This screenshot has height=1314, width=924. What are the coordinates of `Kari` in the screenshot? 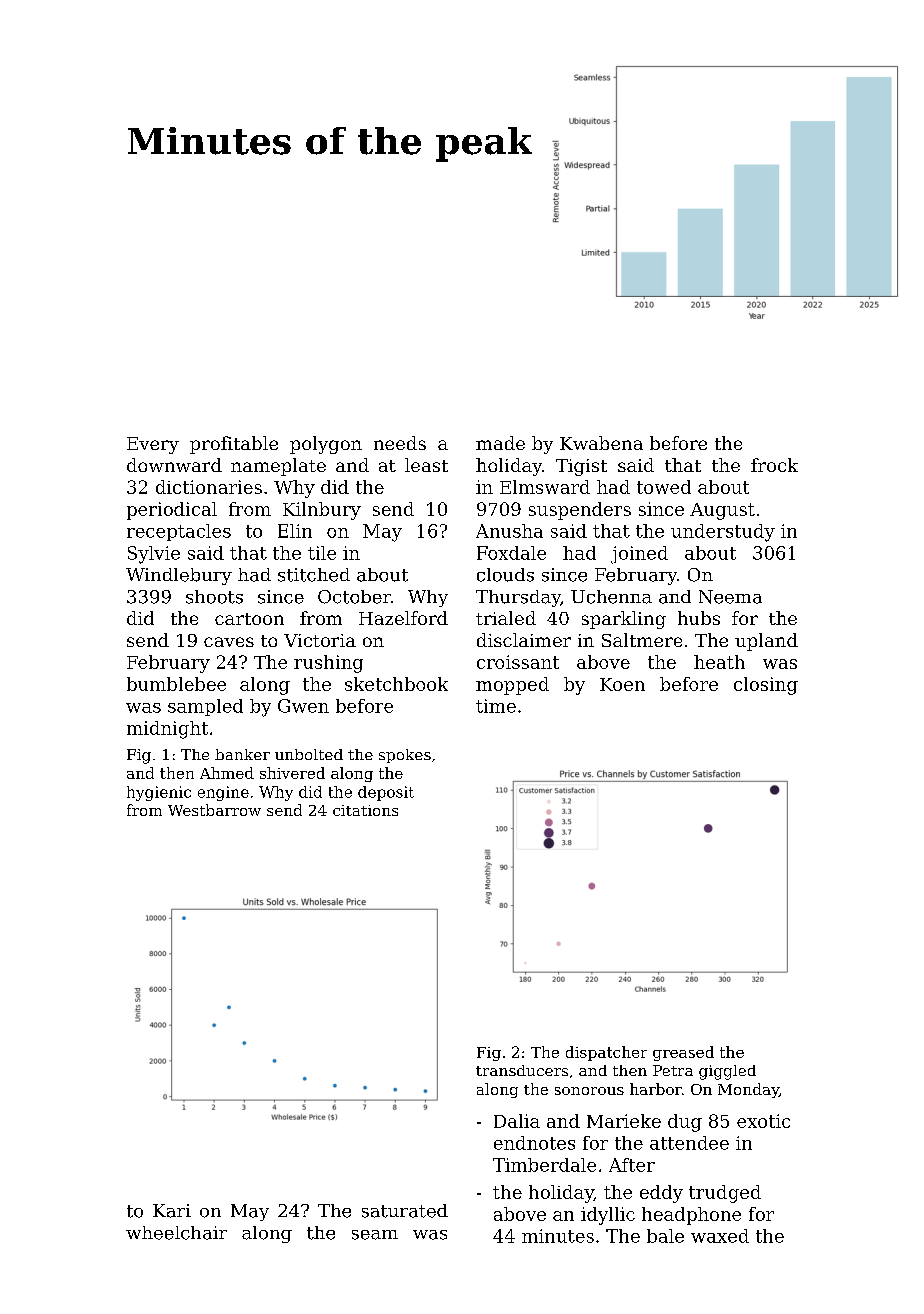 It's located at (172, 1211).
